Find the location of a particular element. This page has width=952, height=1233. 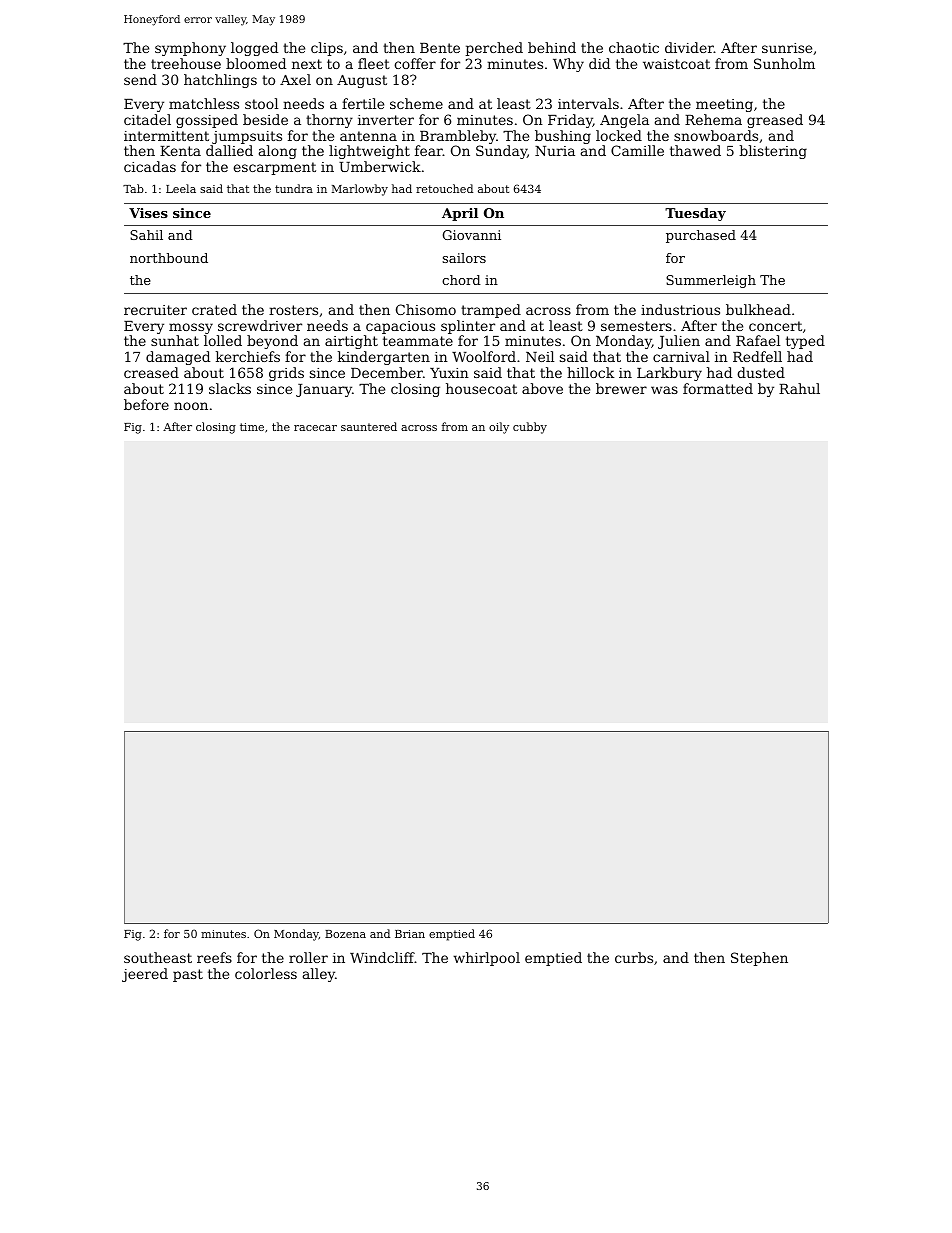

Bente is located at coordinates (440, 48).
